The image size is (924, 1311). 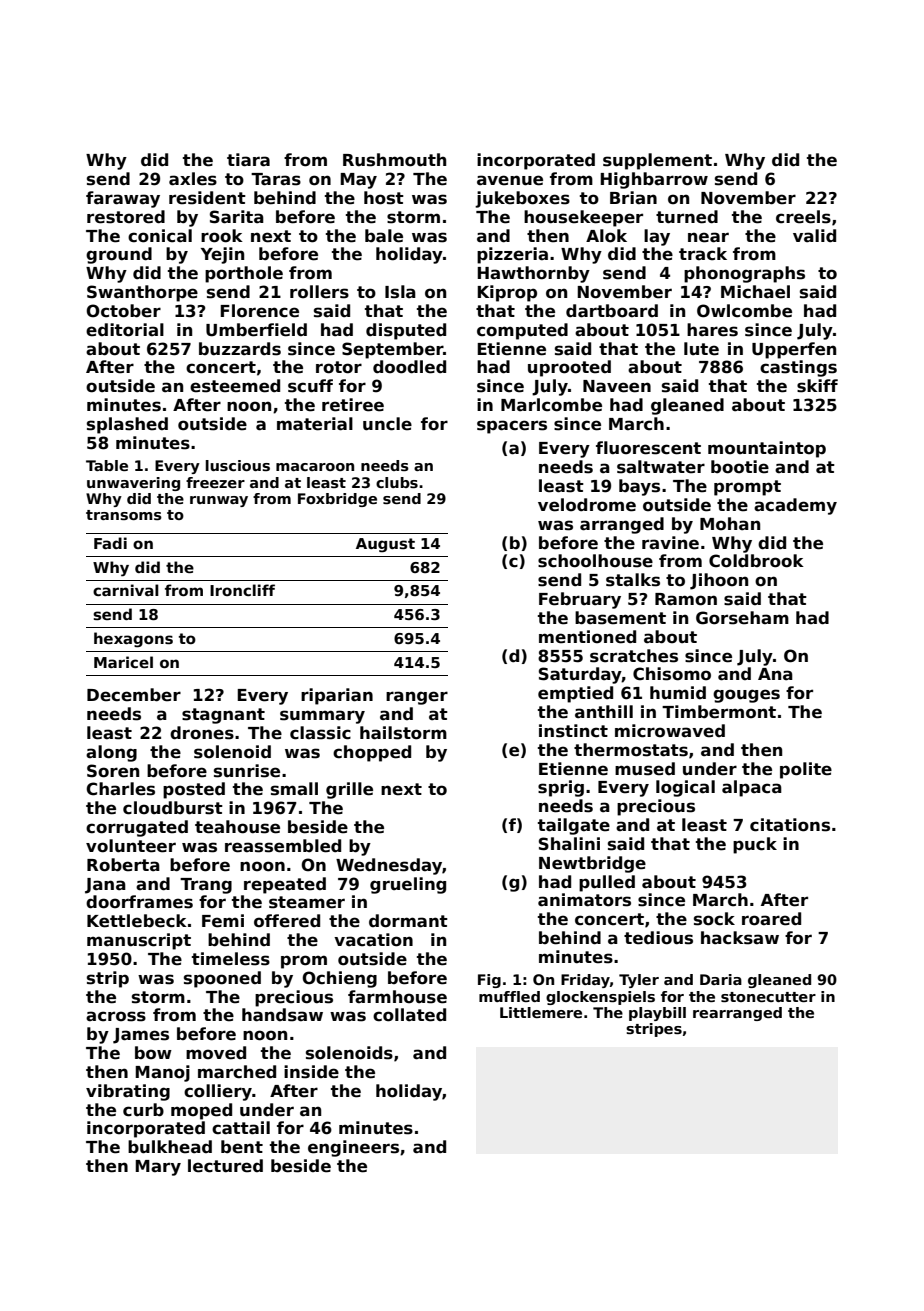 I want to click on small, so click(x=294, y=789).
